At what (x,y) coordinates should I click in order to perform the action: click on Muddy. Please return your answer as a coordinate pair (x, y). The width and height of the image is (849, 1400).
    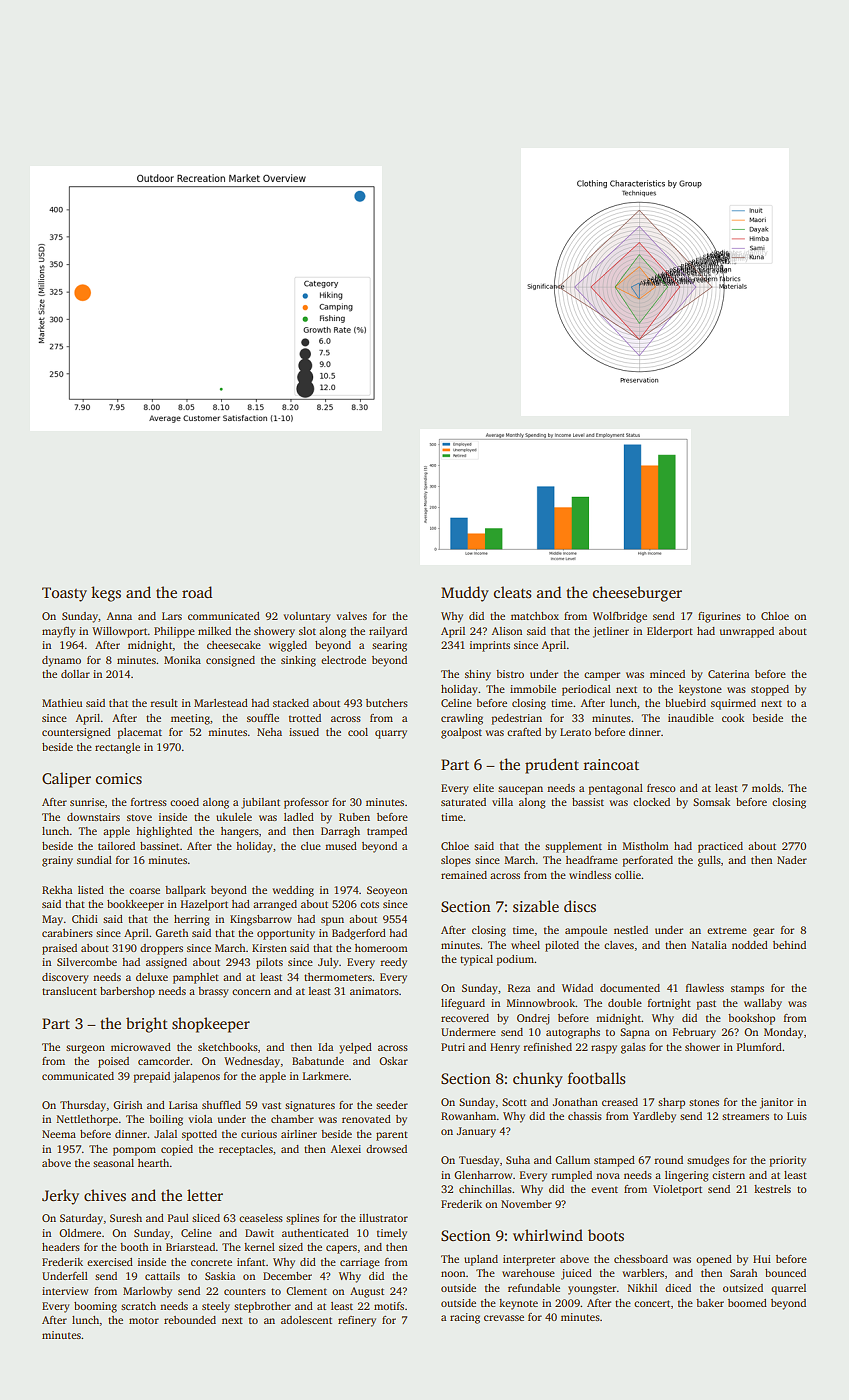
    Looking at the image, I should click on (465, 594).
